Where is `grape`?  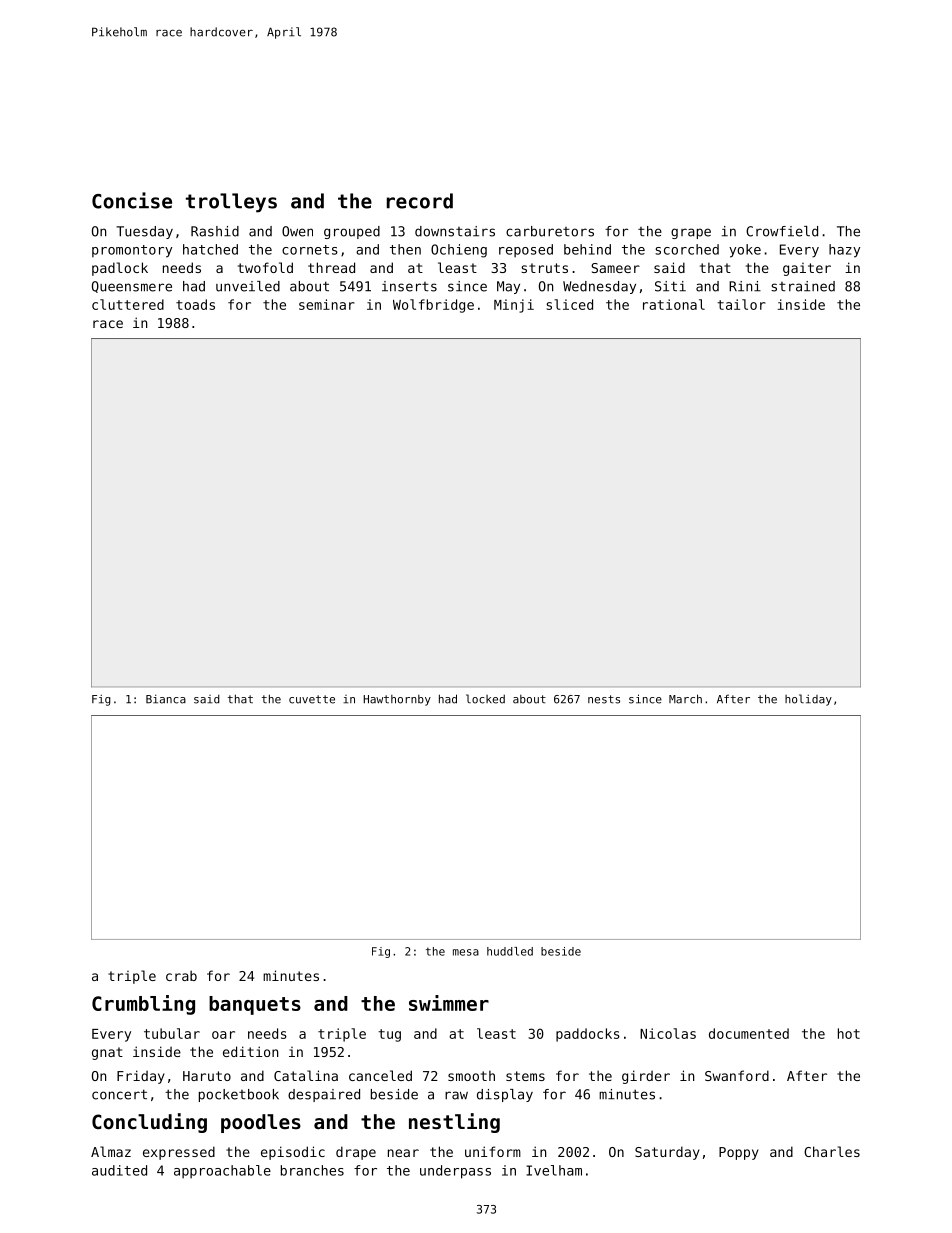
grape is located at coordinates (691, 233).
